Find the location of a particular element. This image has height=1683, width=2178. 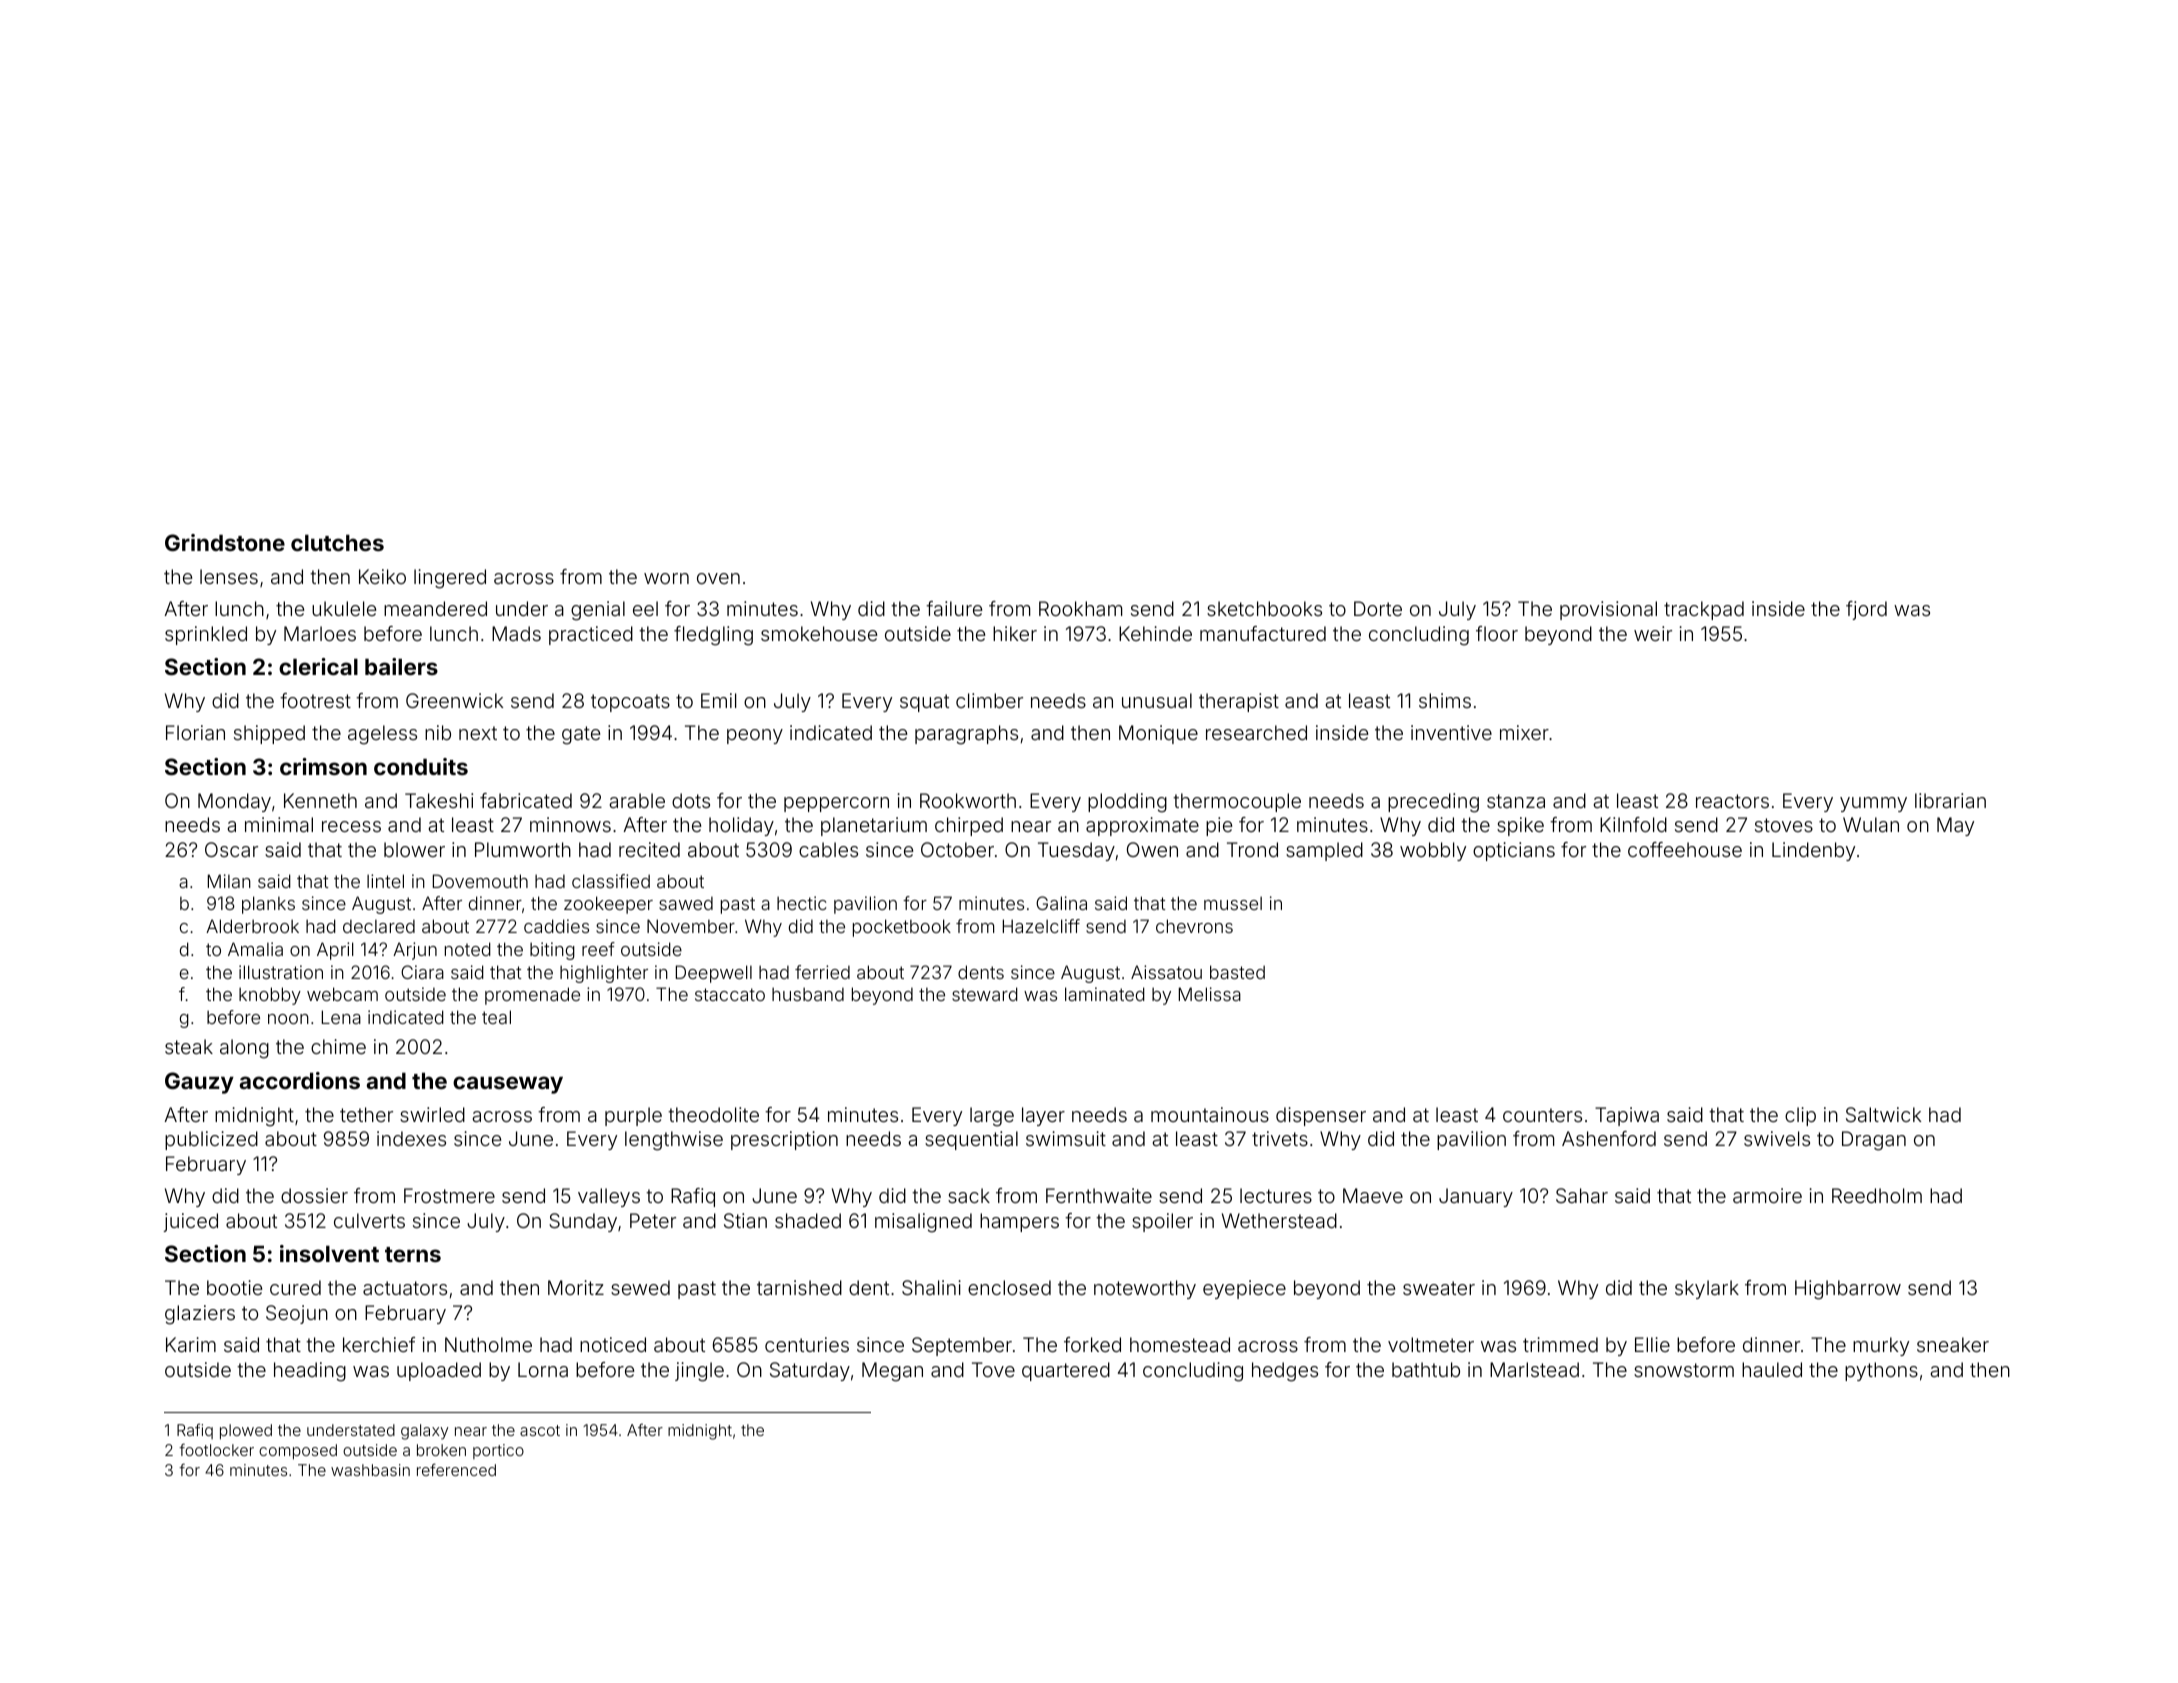

Dorte is located at coordinates (1378, 608).
